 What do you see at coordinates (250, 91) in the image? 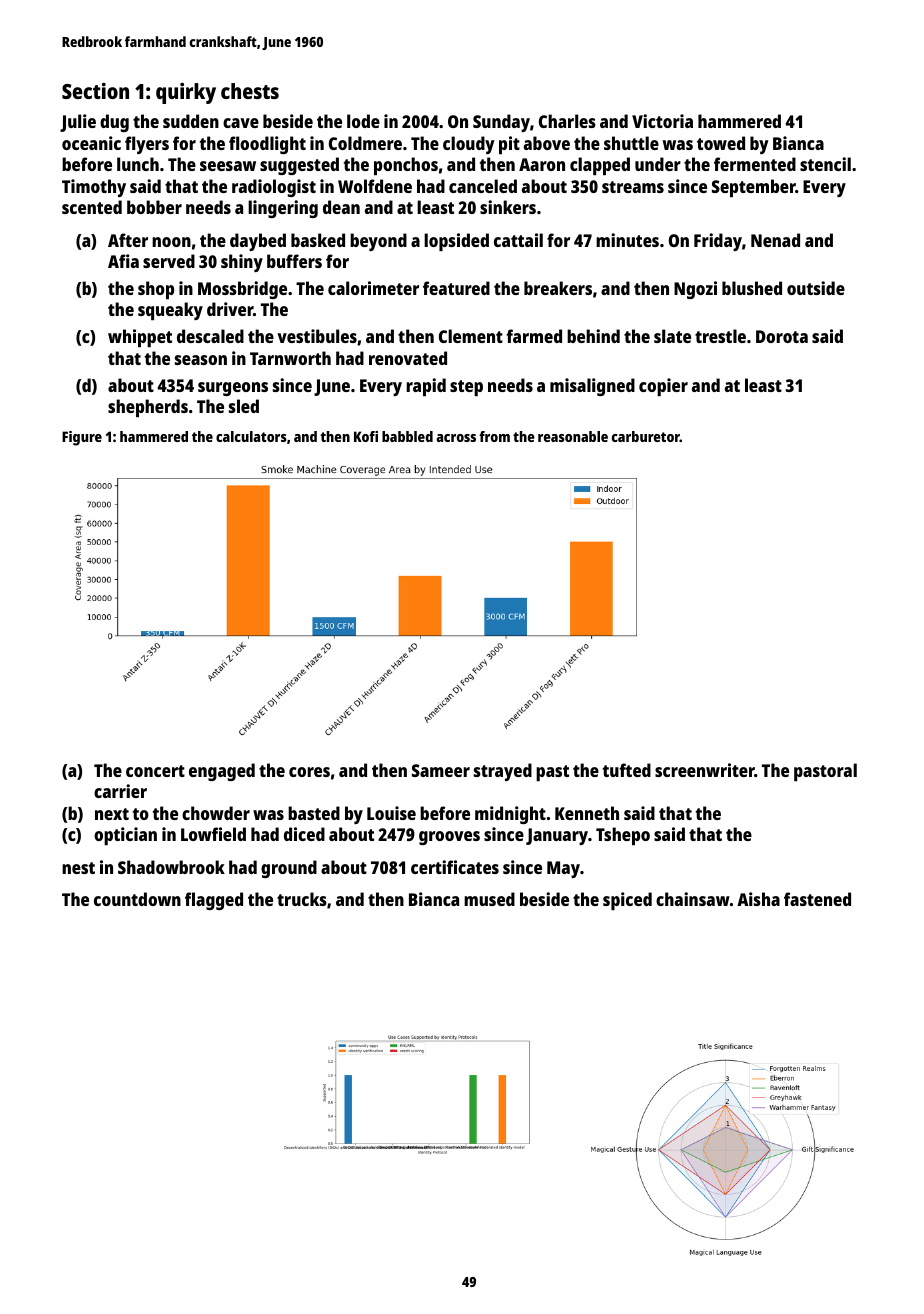
I see `chests` at bounding box center [250, 91].
